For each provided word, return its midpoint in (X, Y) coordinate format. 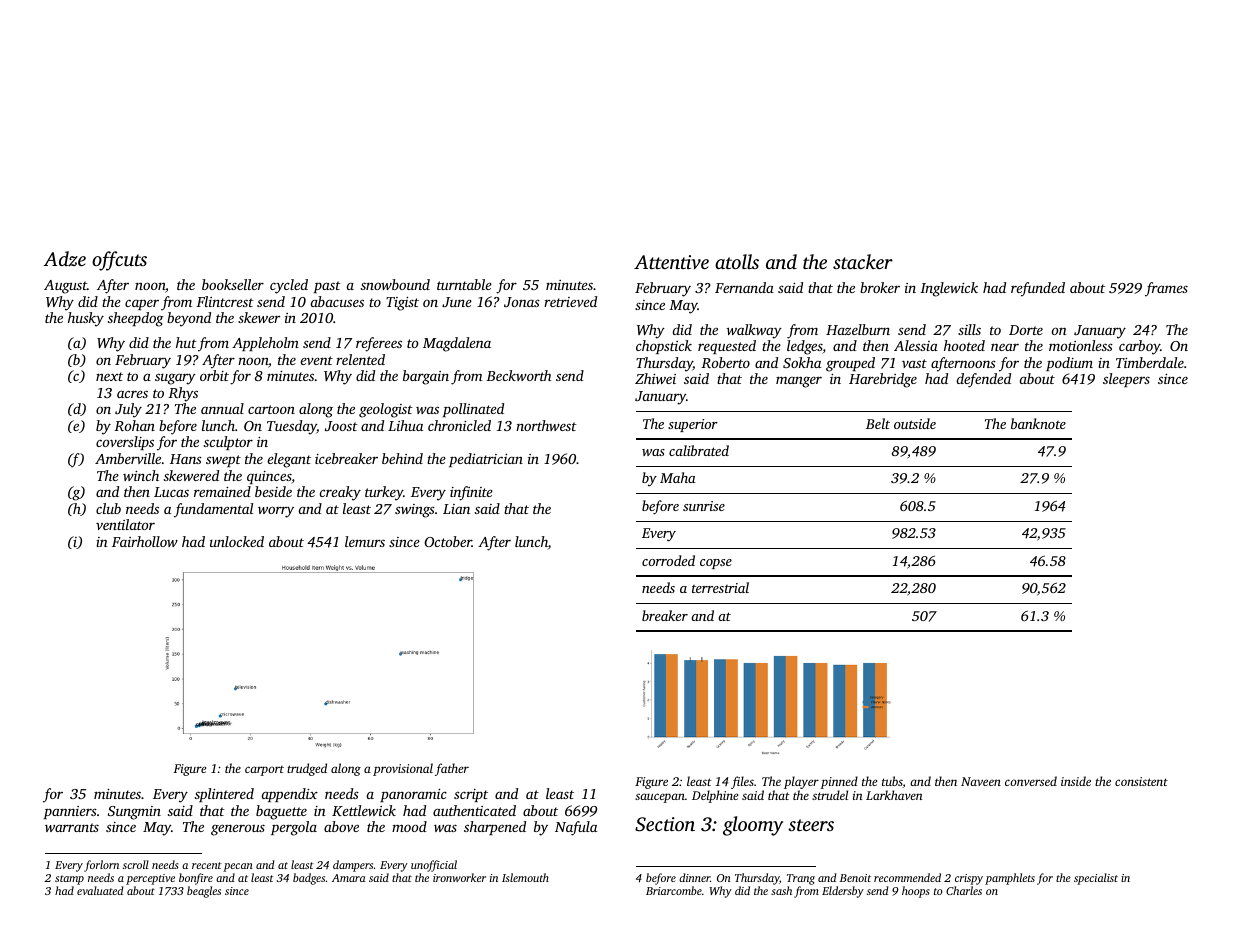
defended (984, 380)
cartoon (271, 409)
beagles (204, 892)
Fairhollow (145, 541)
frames (1166, 289)
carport (264, 771)
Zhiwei (655, 378)
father (452, 769)
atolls (737, 261)
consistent (1141, 781)
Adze (64, 259)
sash (781, 890)
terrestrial (720, 587)
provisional (403, 769)
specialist (1096, 879)
